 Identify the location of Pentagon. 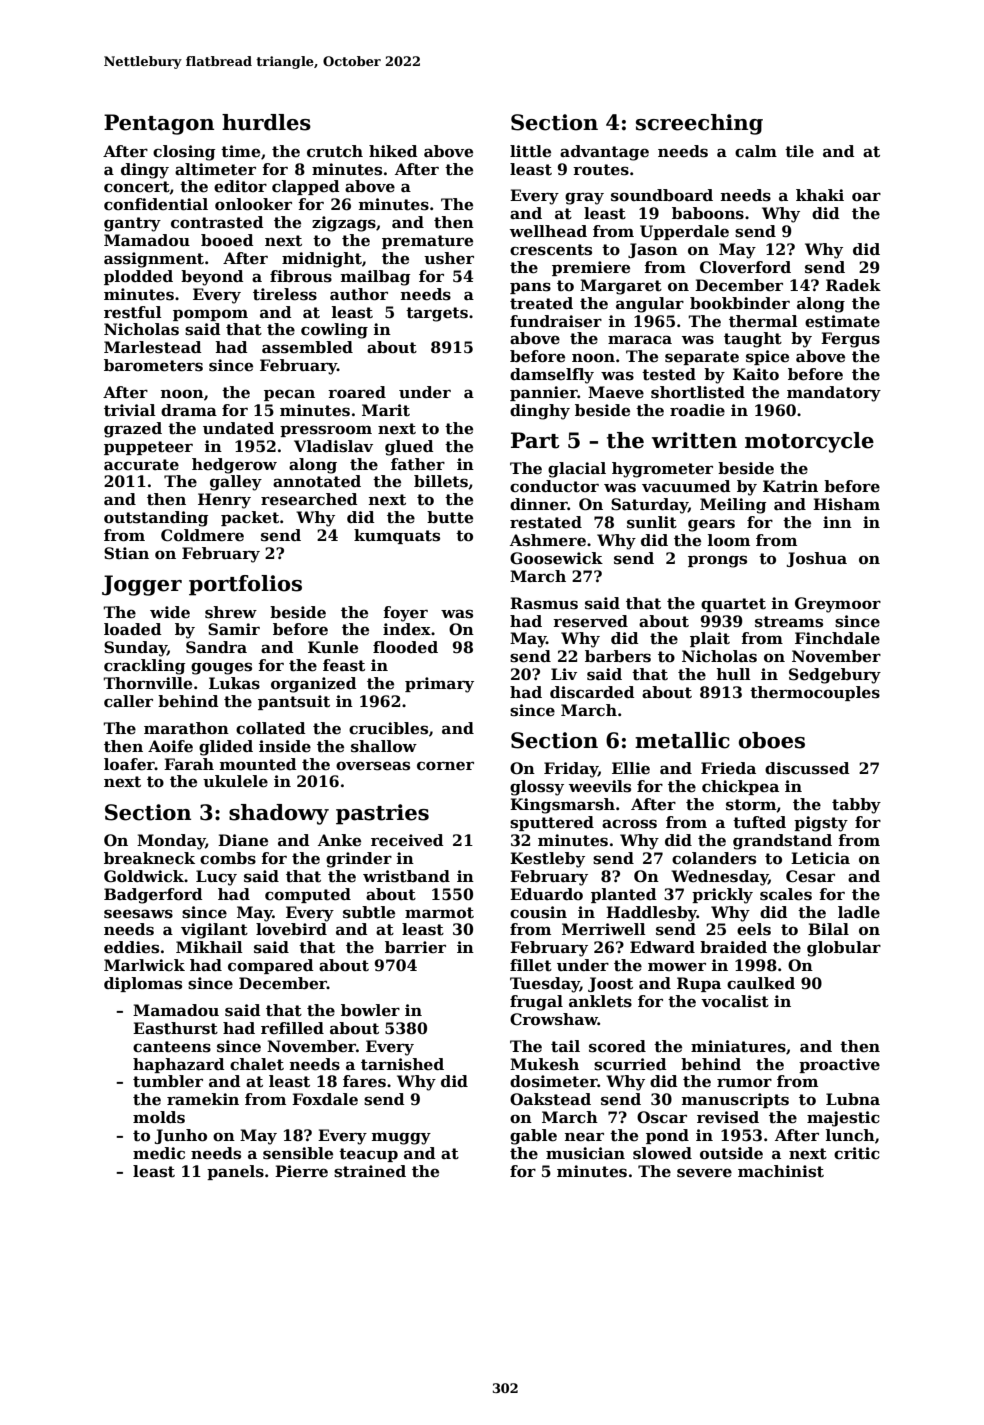
(159, 124).
